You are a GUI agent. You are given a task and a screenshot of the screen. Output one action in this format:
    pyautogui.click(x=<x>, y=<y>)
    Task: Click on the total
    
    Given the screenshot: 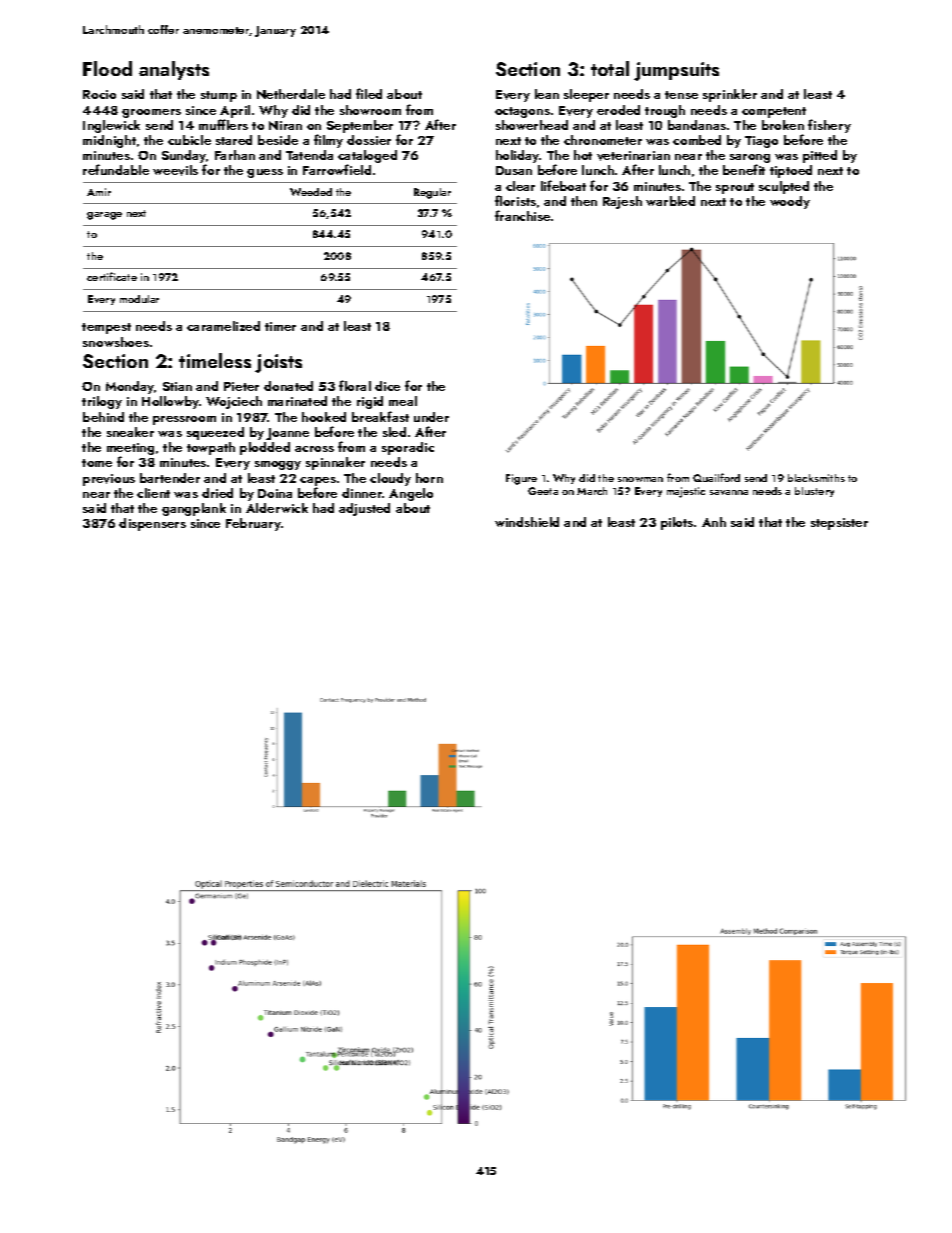 What is the action you would take?
    pyautogui.click(x=610, y=68)
